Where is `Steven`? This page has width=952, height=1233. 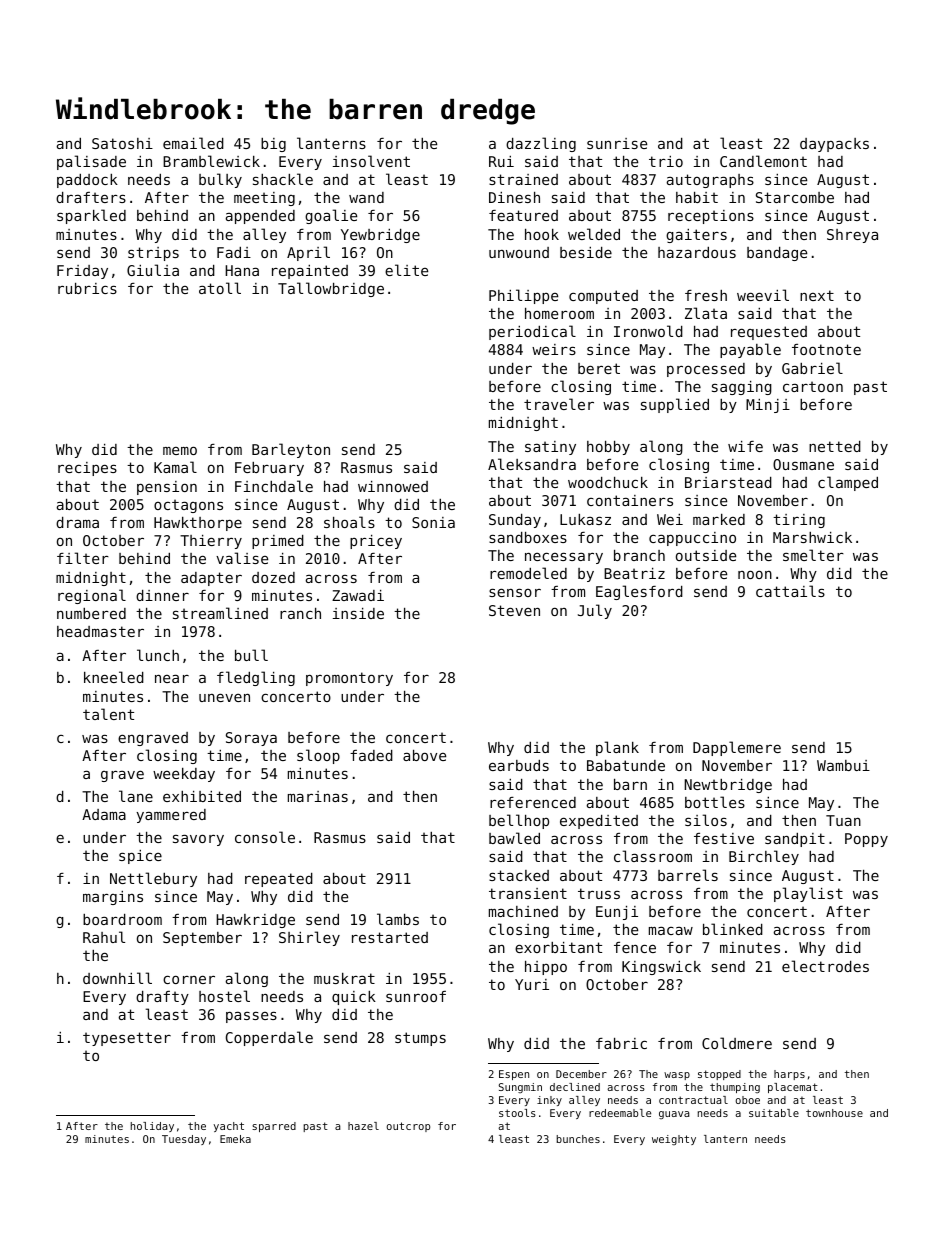 Steven is located at coordinates (514, 610).
